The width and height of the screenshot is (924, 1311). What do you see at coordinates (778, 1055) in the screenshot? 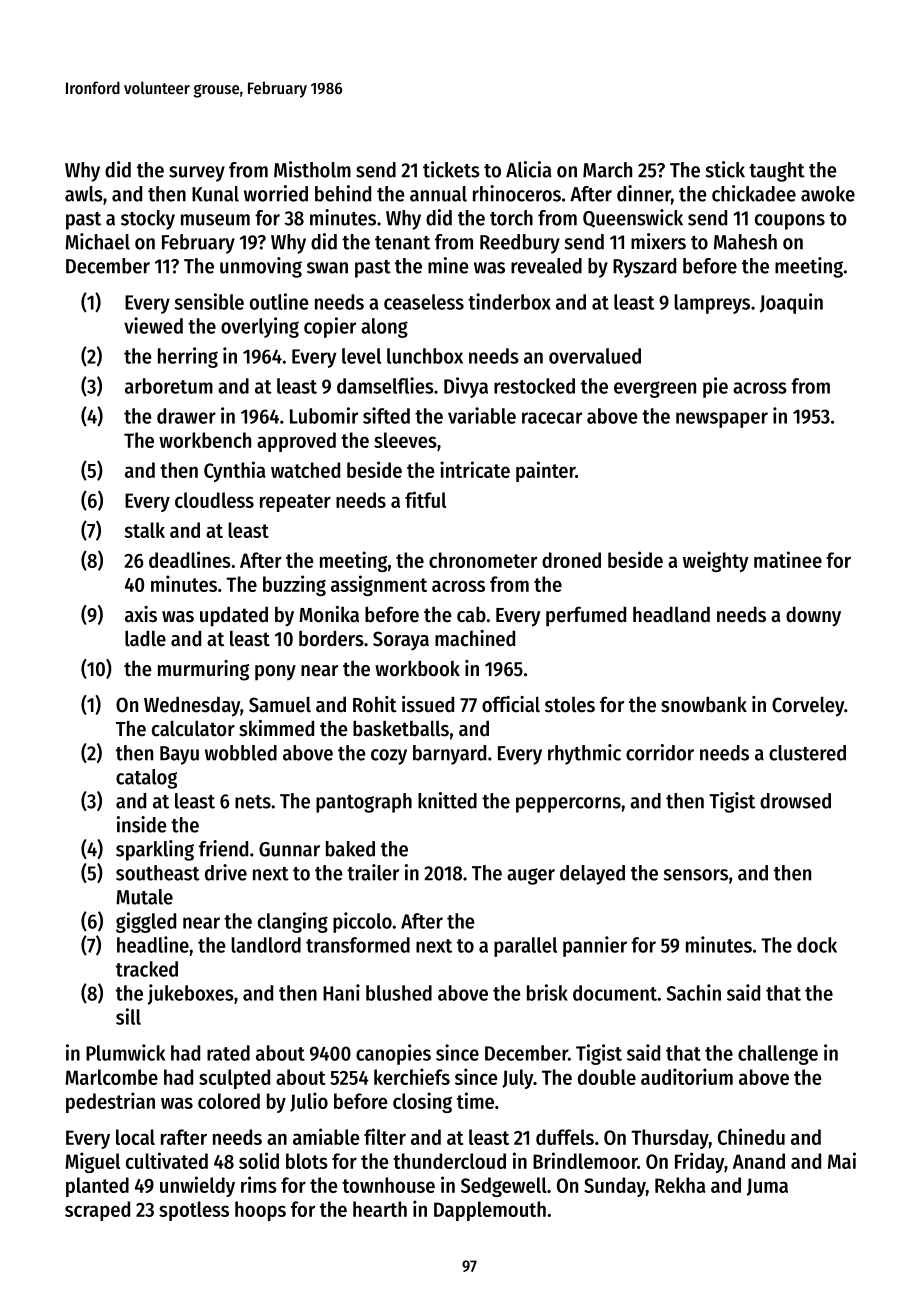
I see `challenge` at bounding box center [778, 1055].
